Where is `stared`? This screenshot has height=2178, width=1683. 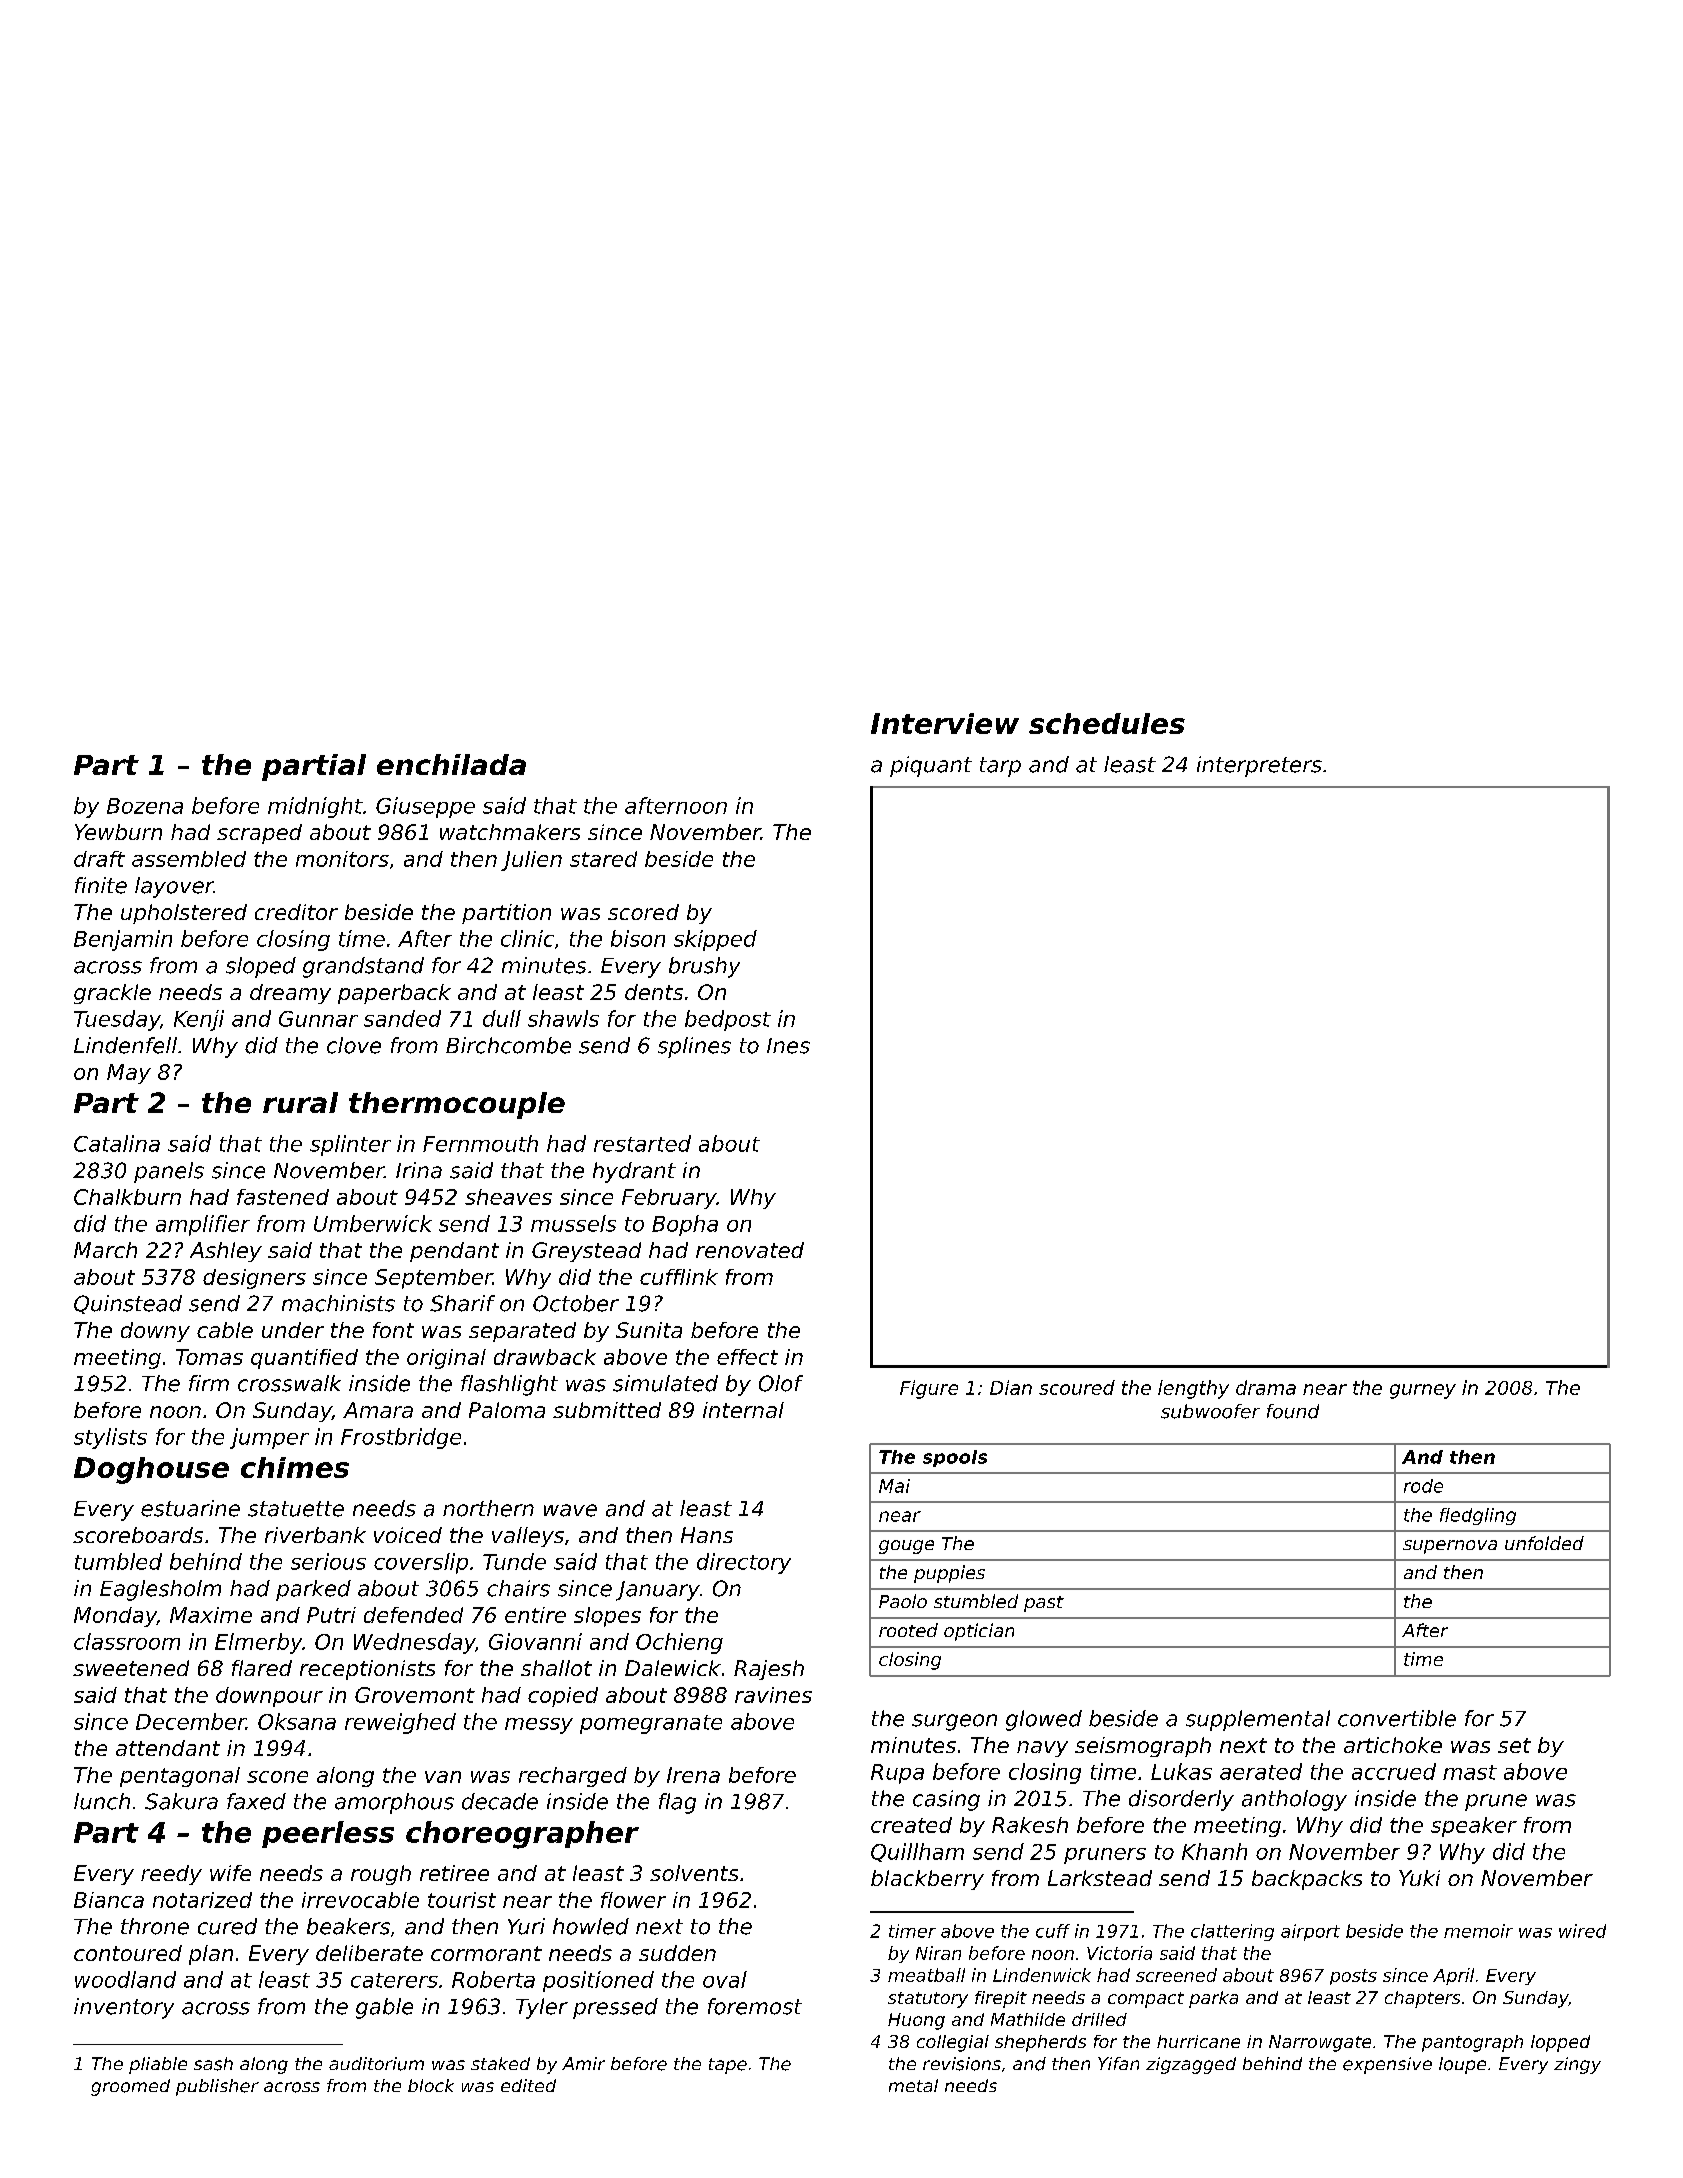 stared is located at coordinates (603, 859).
